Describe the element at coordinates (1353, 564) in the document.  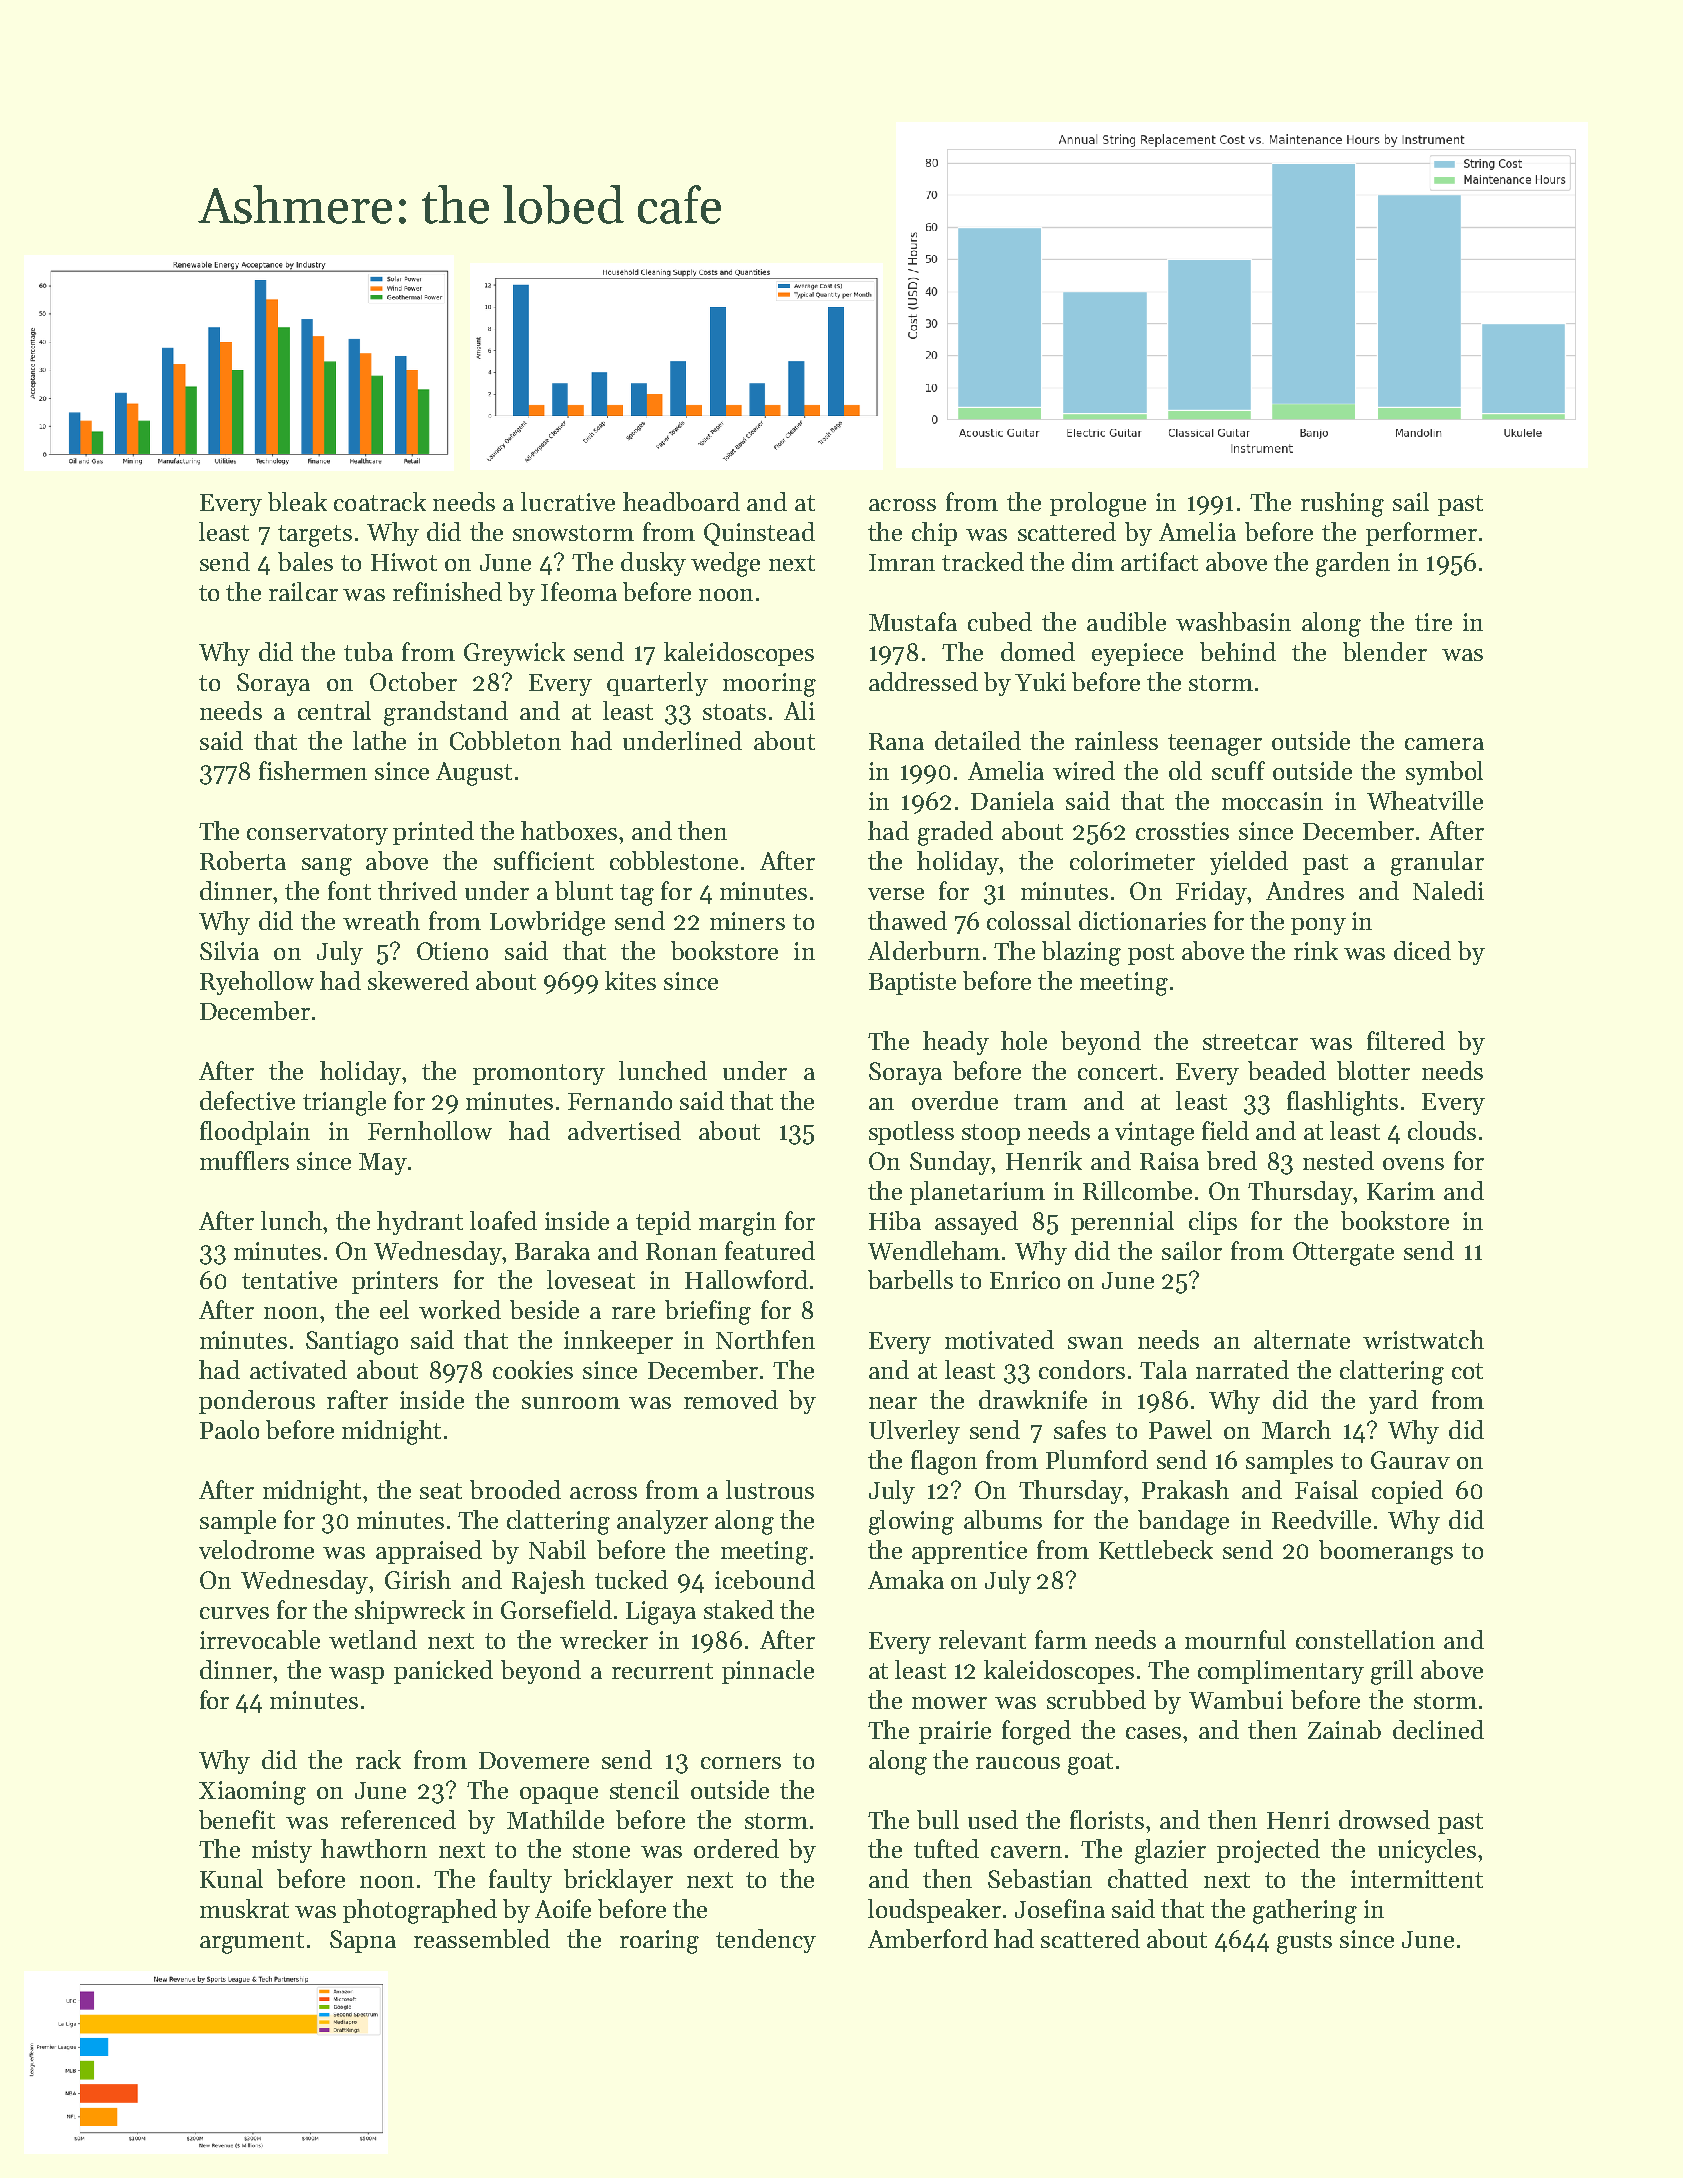
I see `garden` at that location.
